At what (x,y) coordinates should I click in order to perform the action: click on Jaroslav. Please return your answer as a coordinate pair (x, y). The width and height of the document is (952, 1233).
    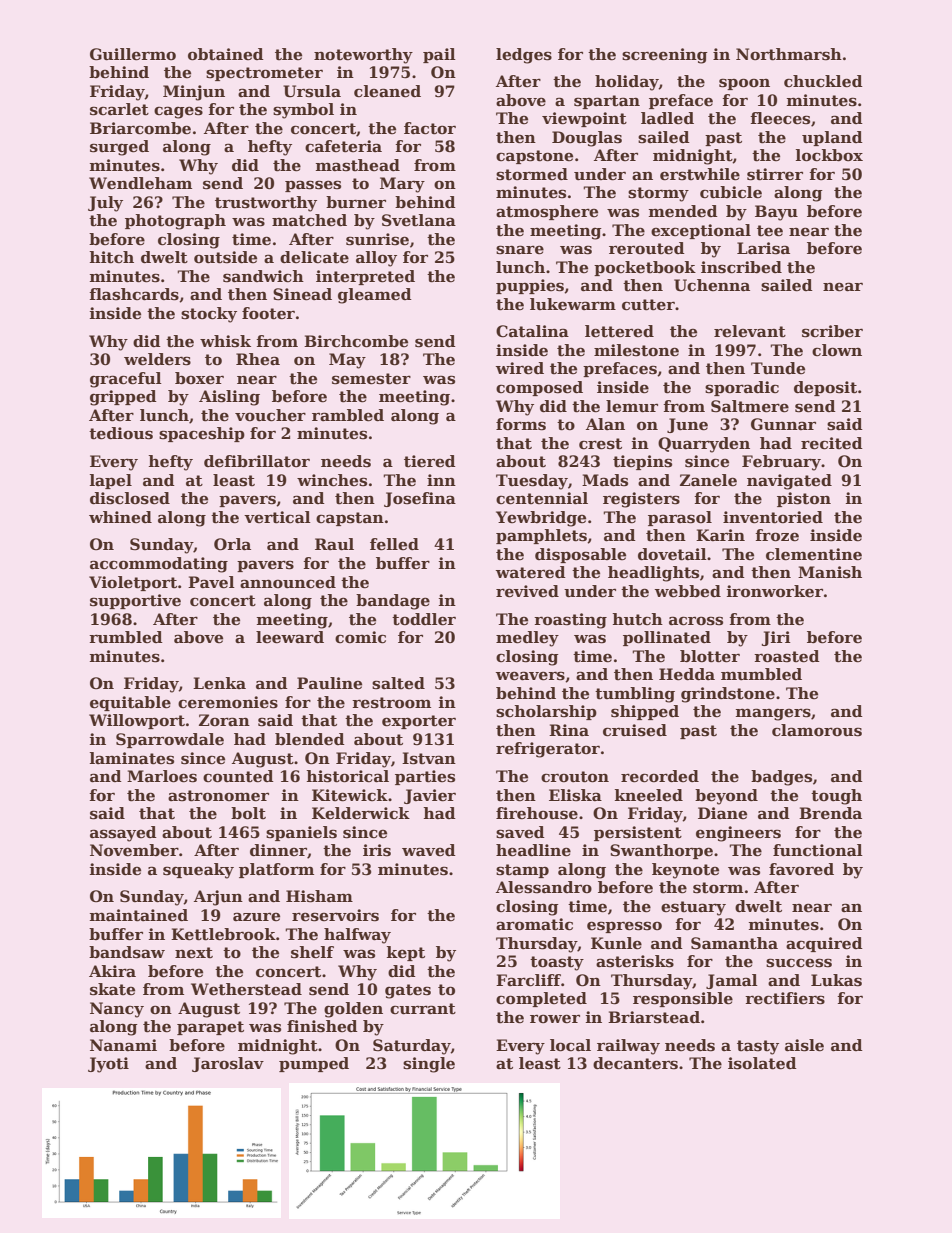
    Looking at the image, I should click on (228, 1064).
